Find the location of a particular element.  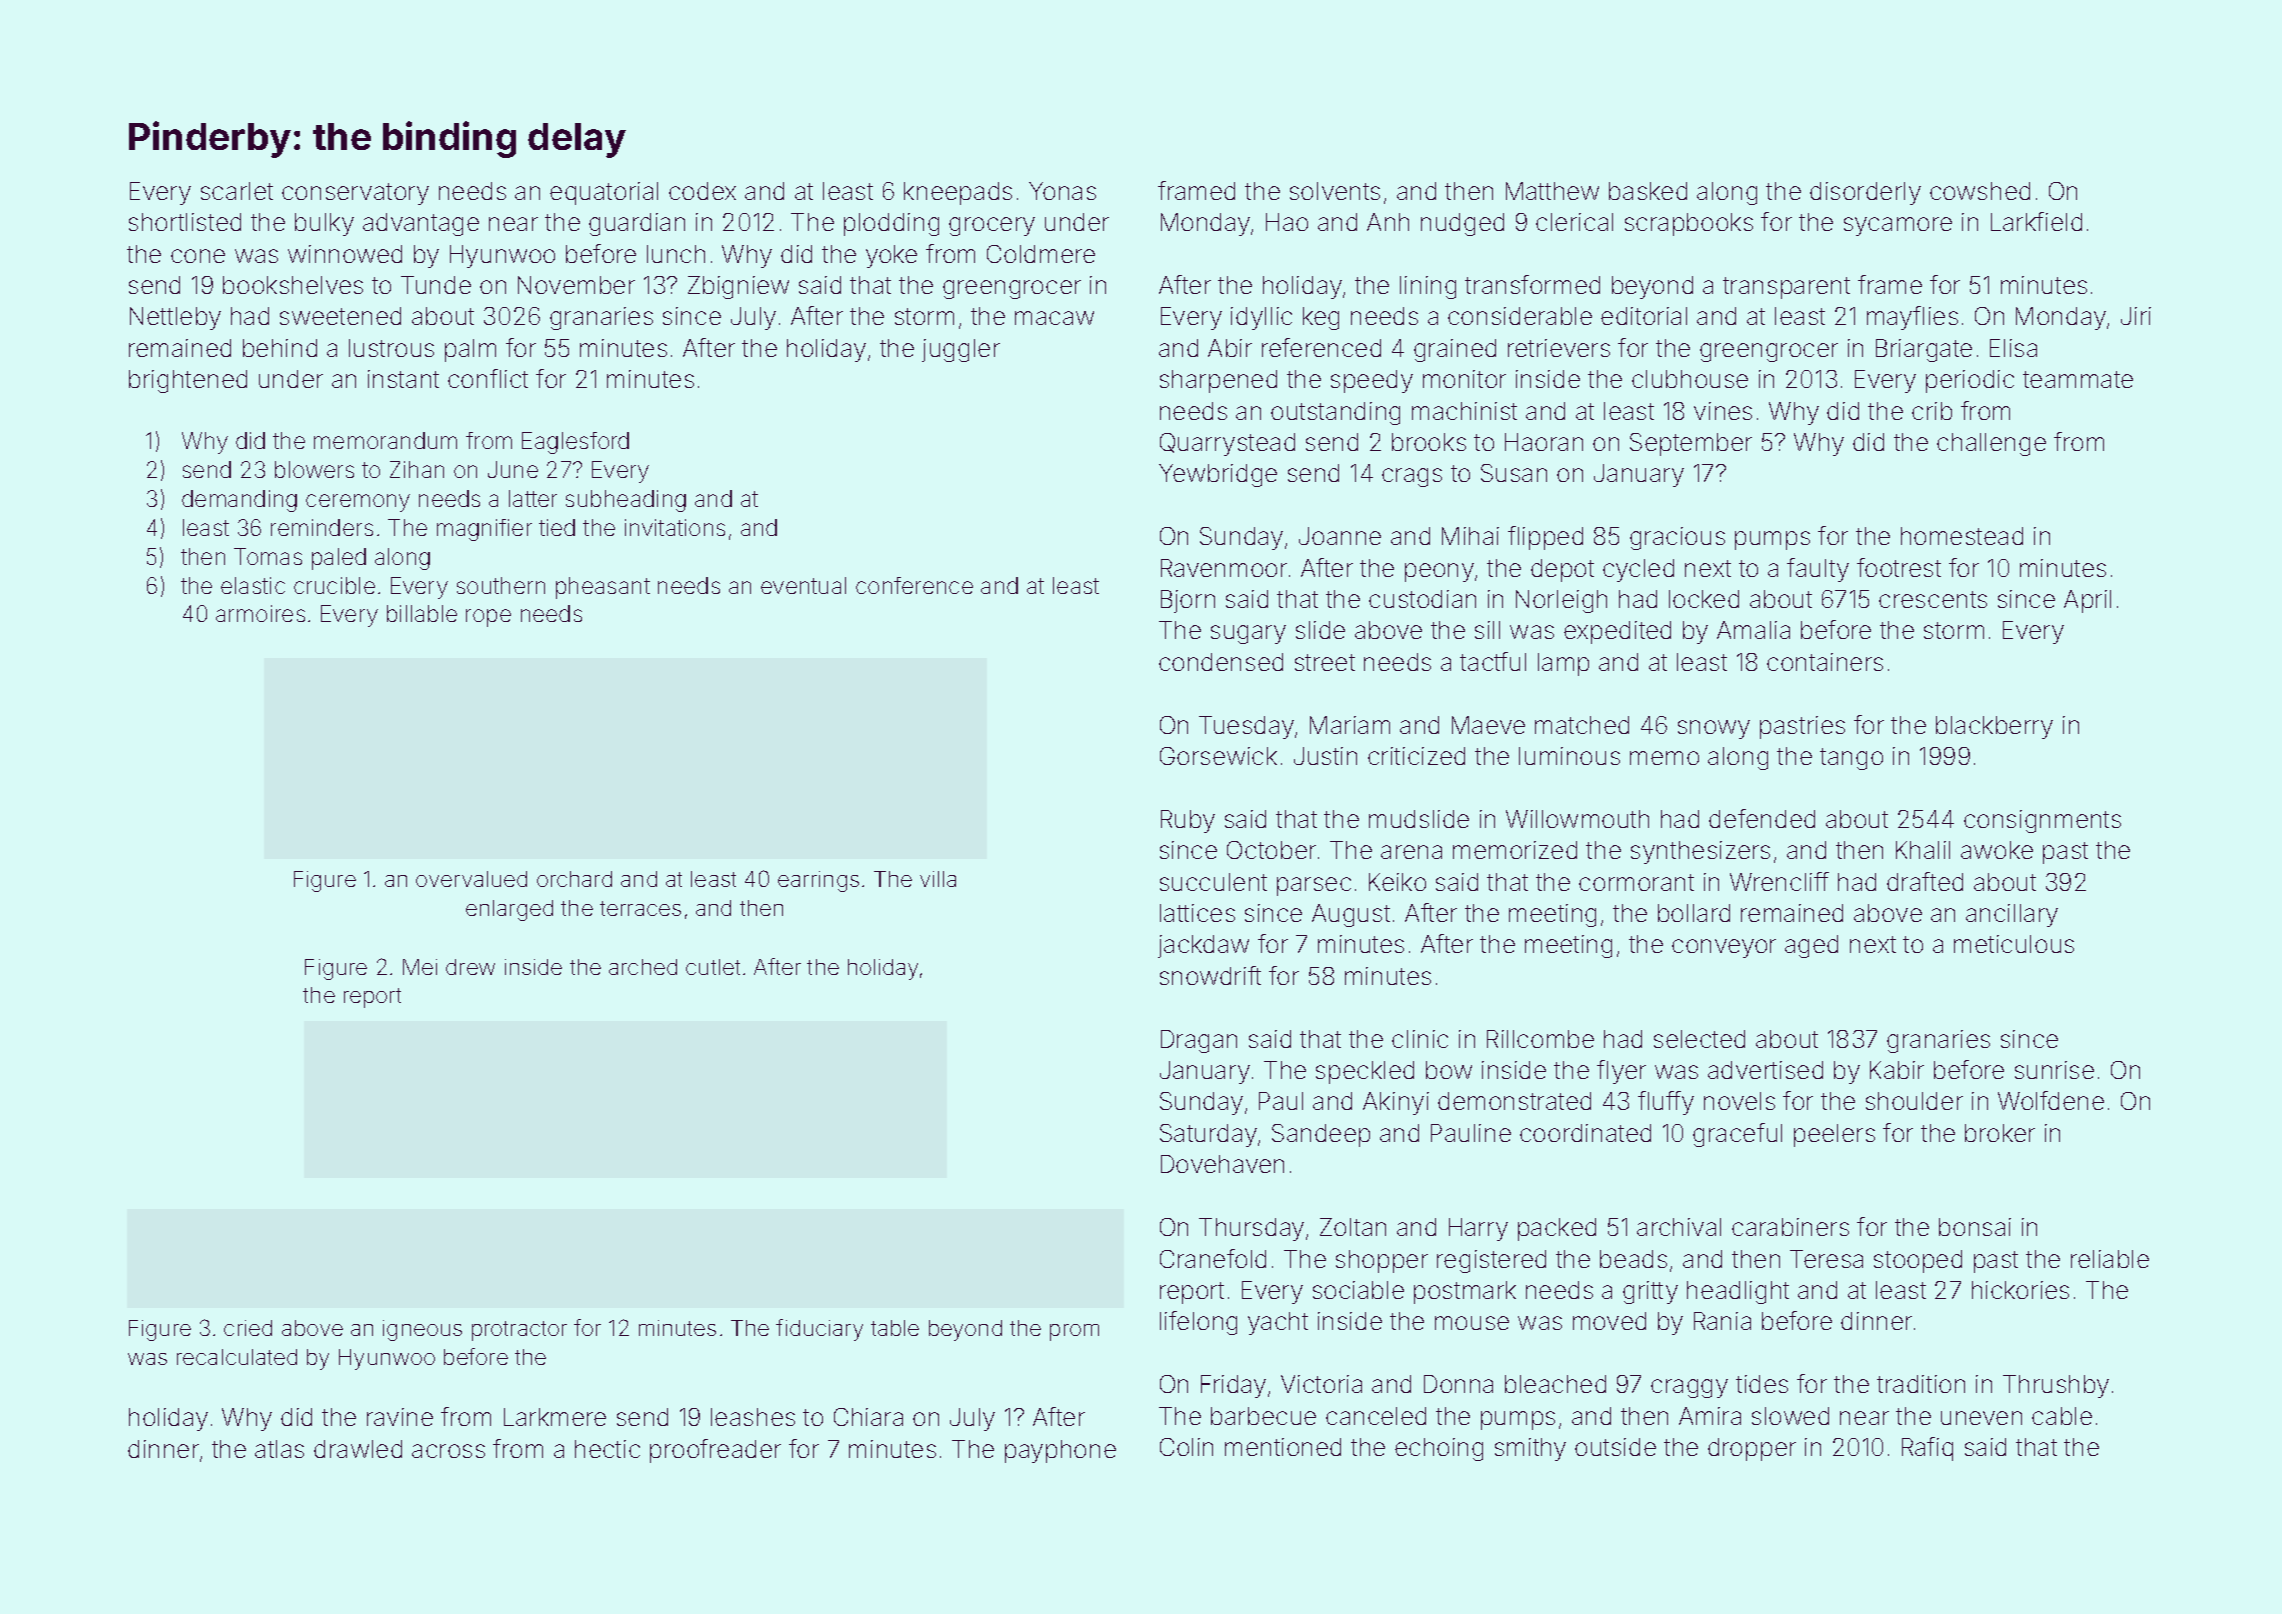

rope is located at coordinates (488, 618).
